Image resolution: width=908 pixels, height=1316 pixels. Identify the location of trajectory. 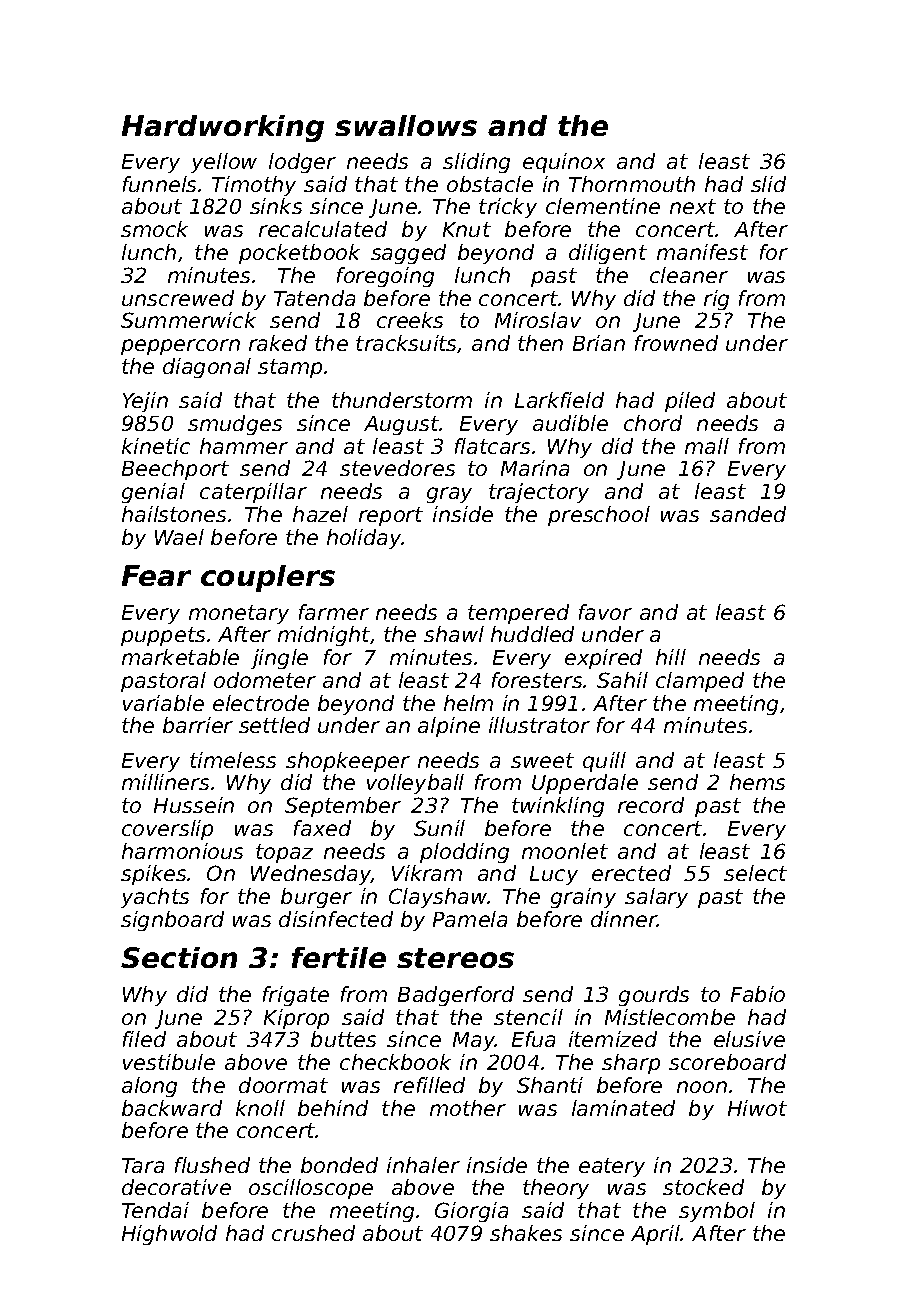
(539, 493).
